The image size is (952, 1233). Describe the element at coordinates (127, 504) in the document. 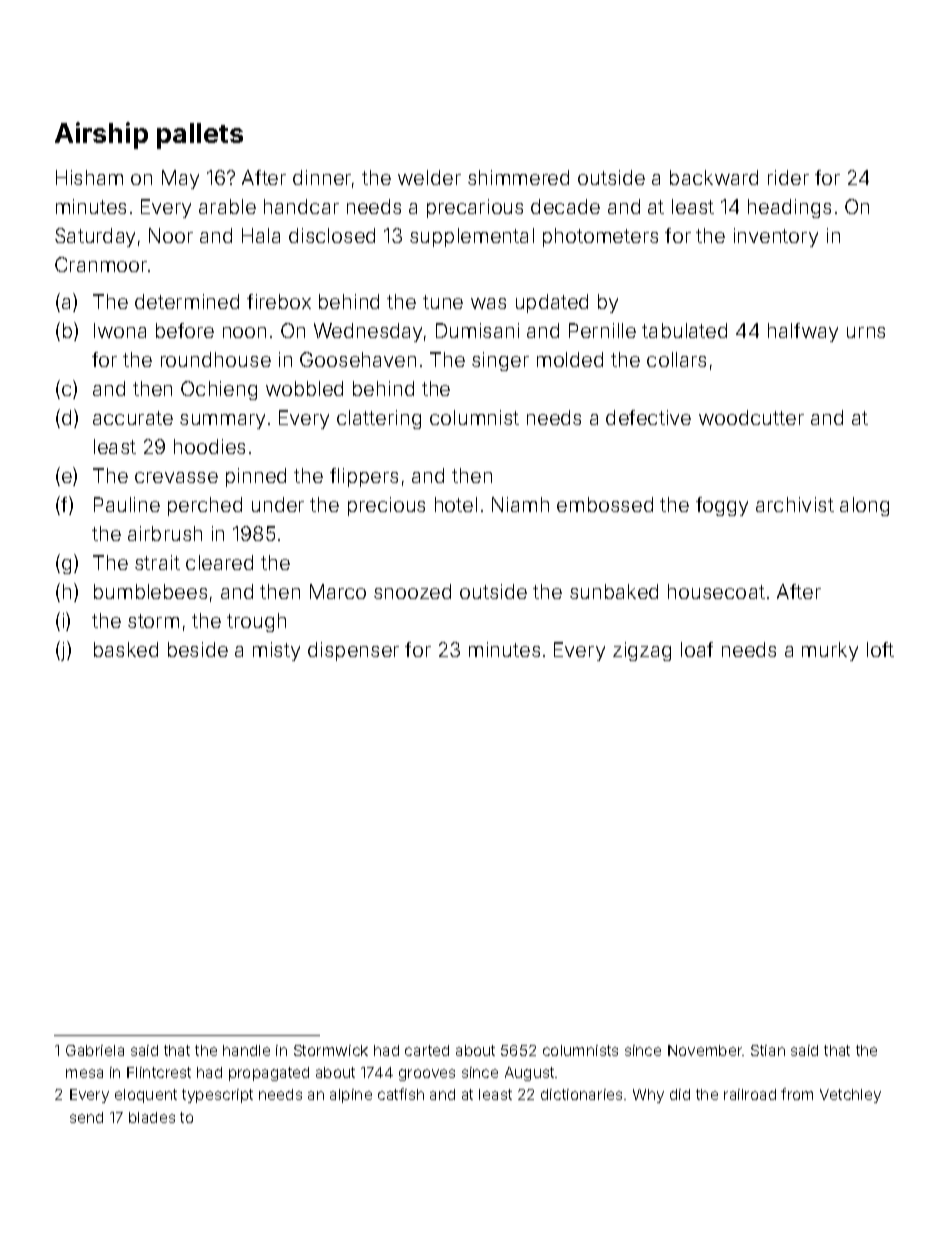

I see `Pauline` at that location.
